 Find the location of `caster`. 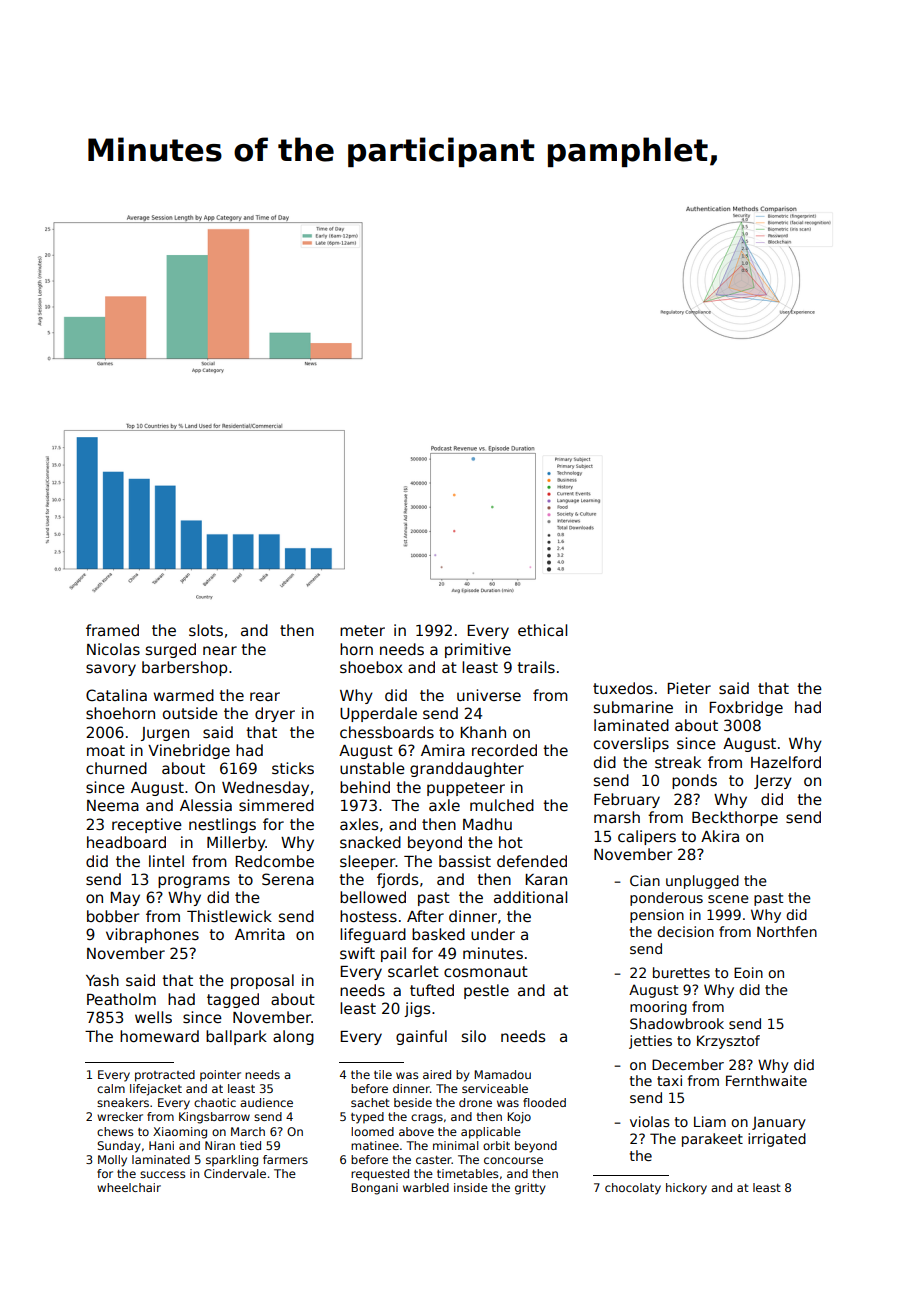

caster is located at coordinates (434, 1160).
